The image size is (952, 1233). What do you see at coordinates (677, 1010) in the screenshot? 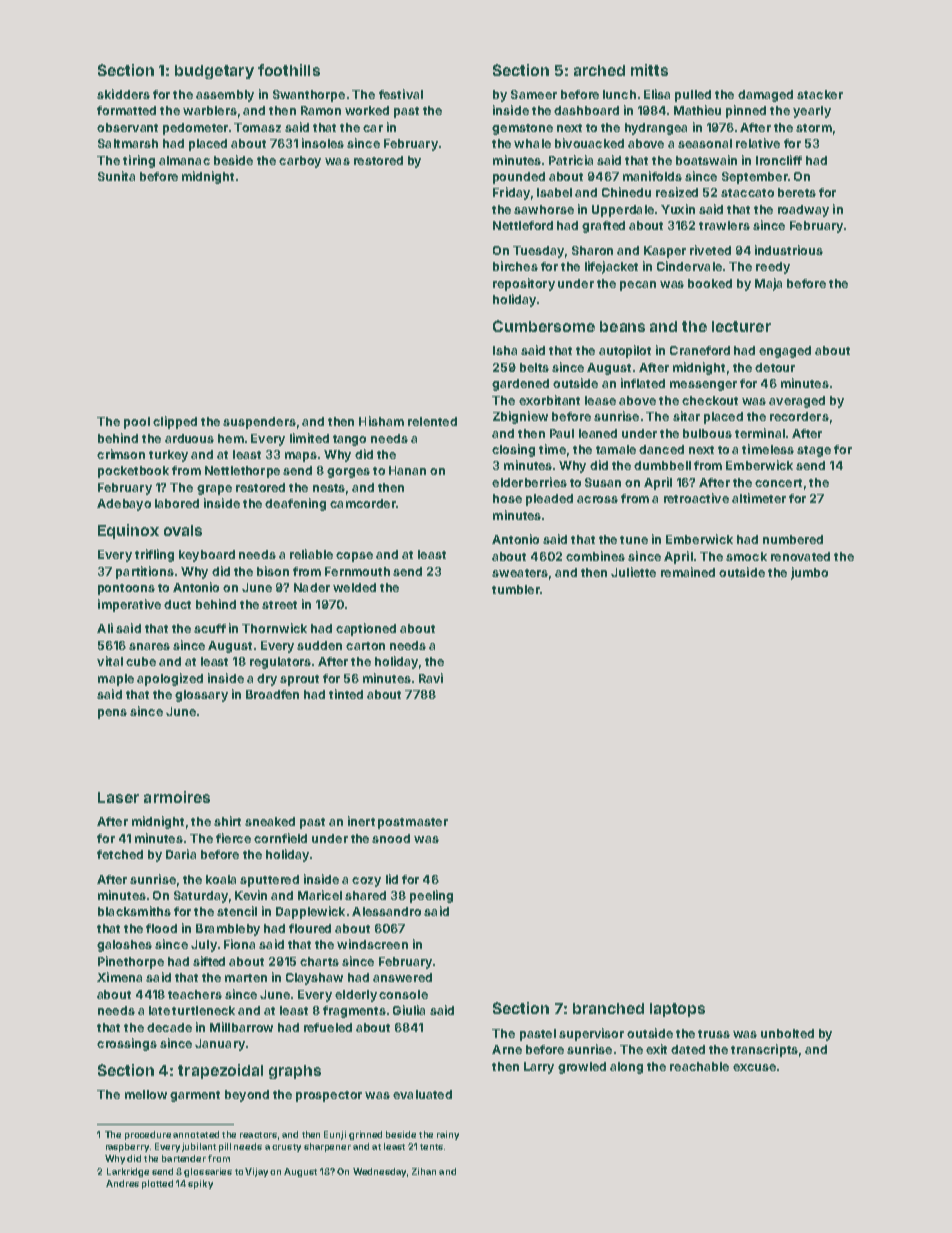
I see `laptops` at bounding box center [677, 1010].
